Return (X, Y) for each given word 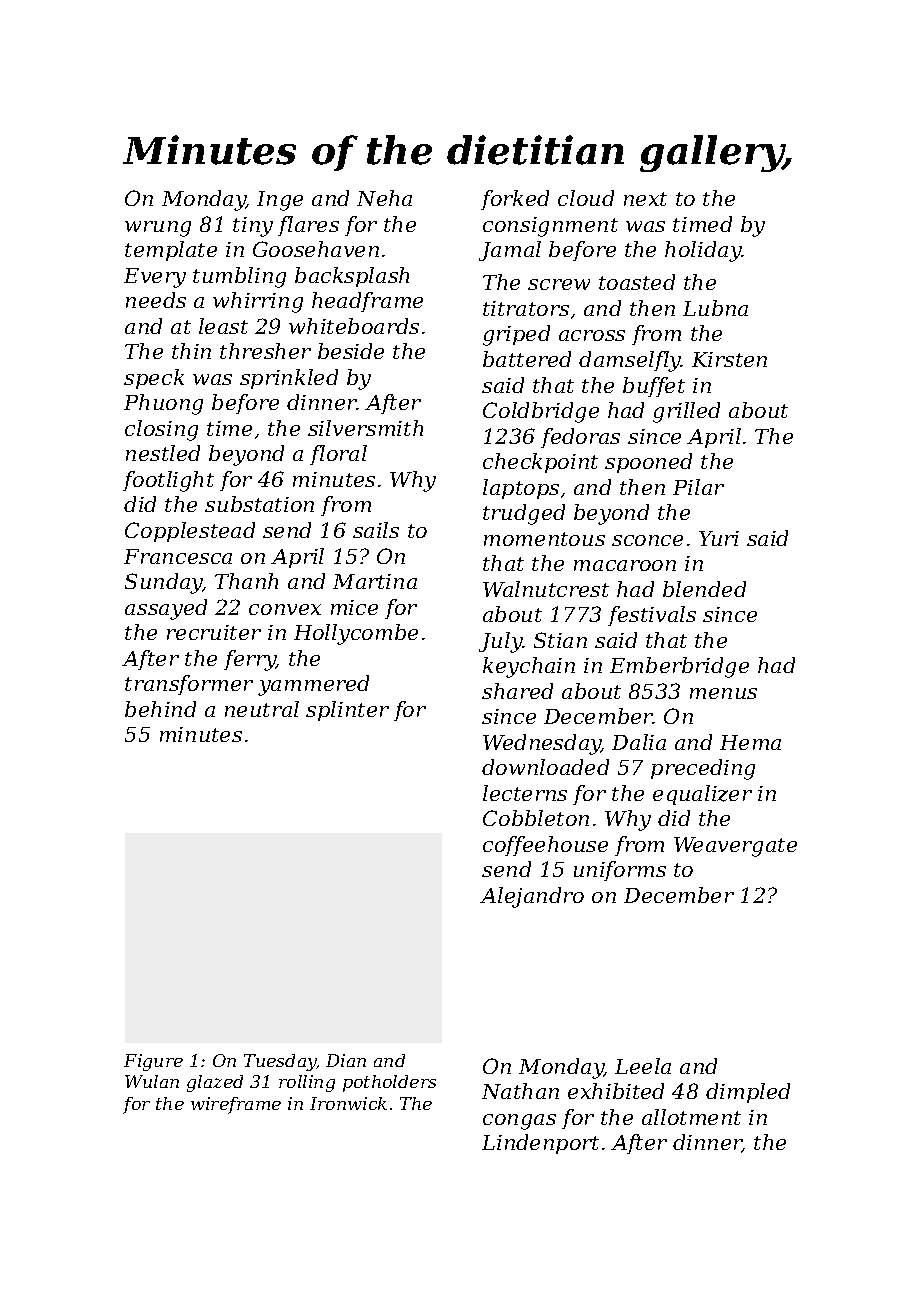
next (645, 199)
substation (259, 504)
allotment (691, 1117)
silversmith (365, 428)
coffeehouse (545, 846)
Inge (280, 201)
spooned (648, 463)
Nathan (520, 1091)
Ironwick (348, 1103)
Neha (384, 198)
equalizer (702, 795)
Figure (153, 1062)
